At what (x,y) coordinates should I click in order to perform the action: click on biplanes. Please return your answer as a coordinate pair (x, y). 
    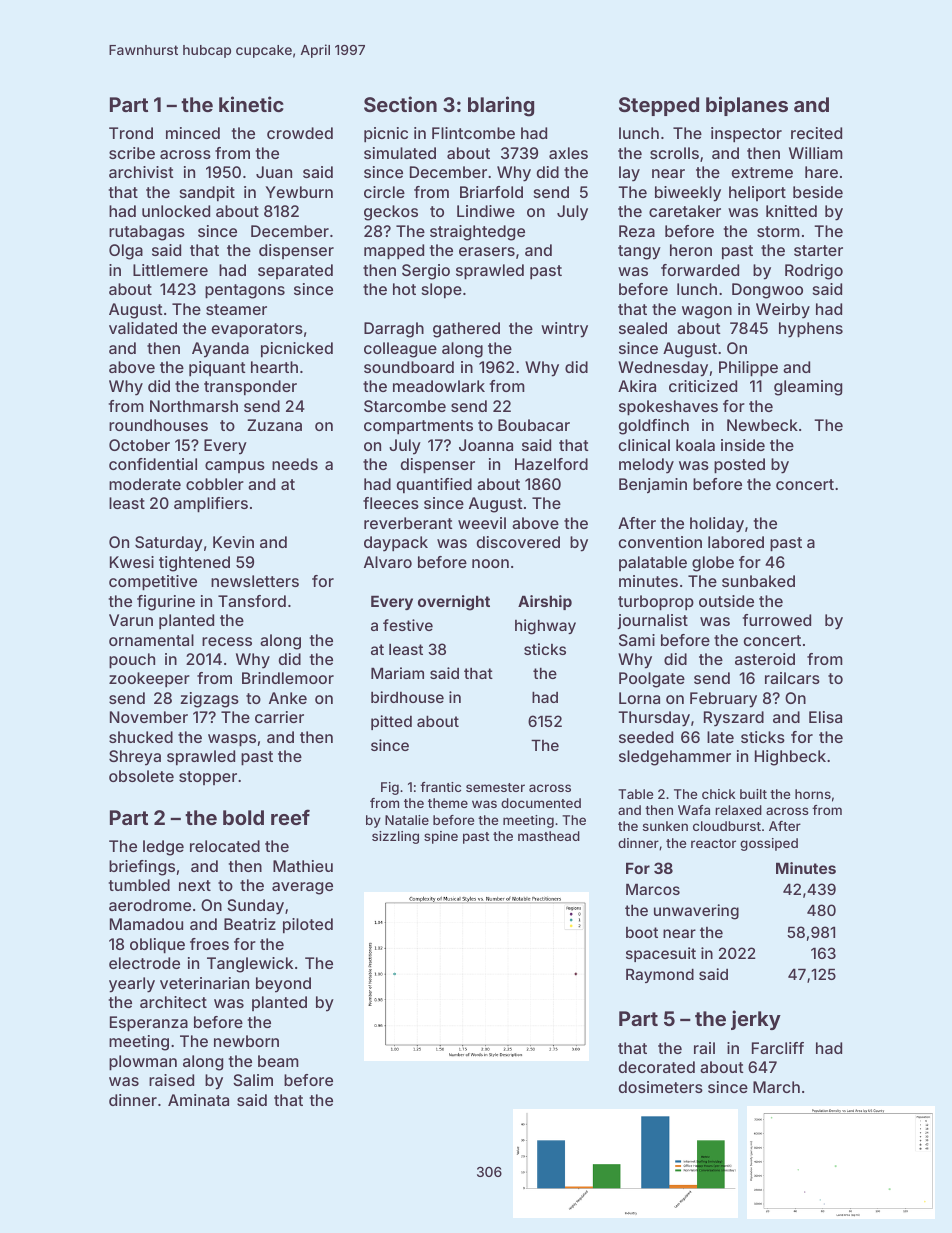
    Looking at the image, I should click on (747, 106).
